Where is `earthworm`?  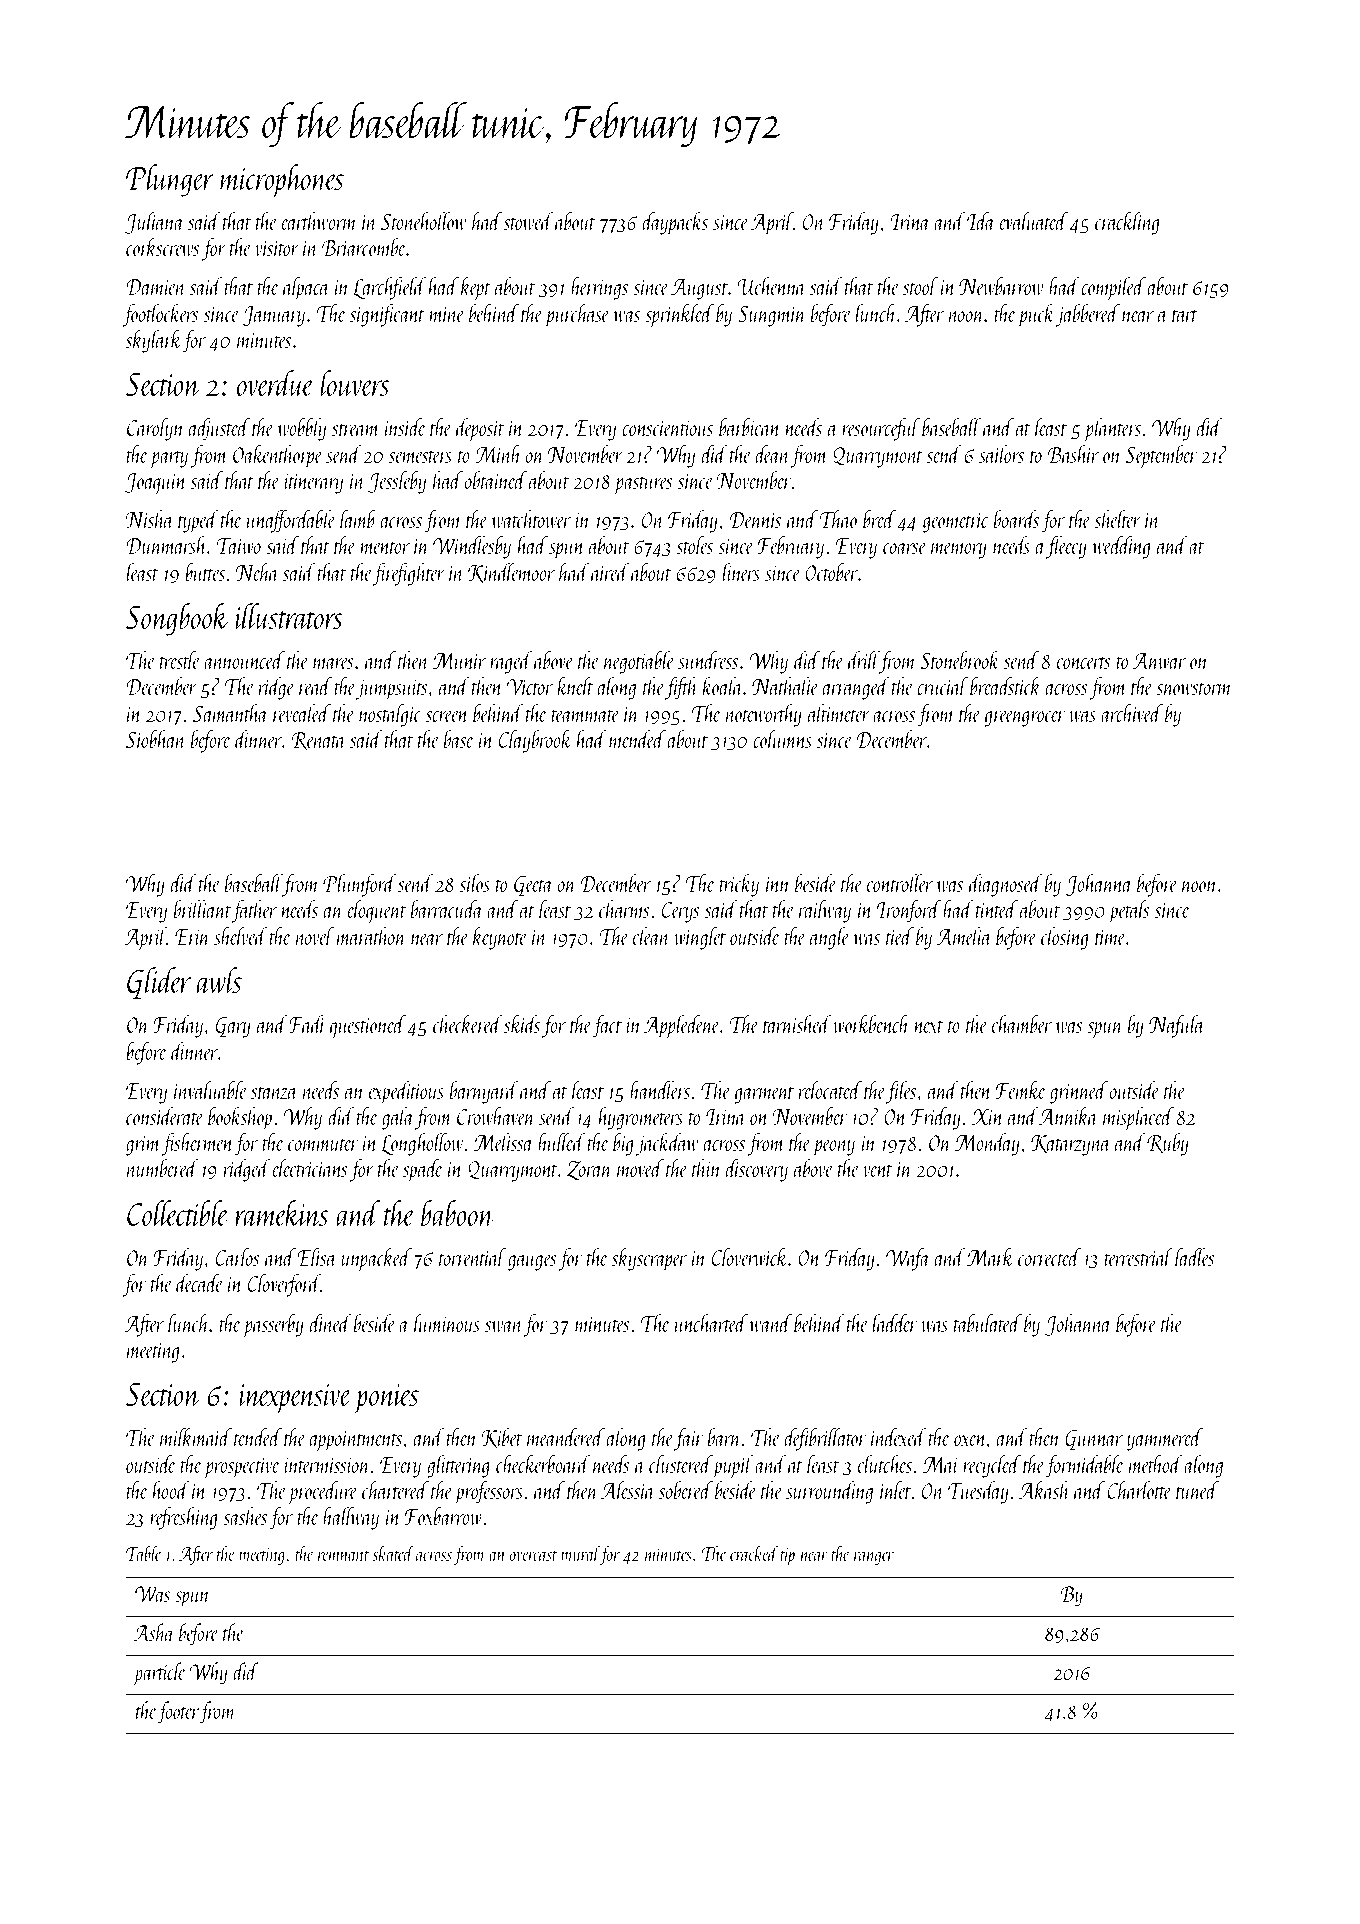
earthworm is located at coordinates (319, 221).
